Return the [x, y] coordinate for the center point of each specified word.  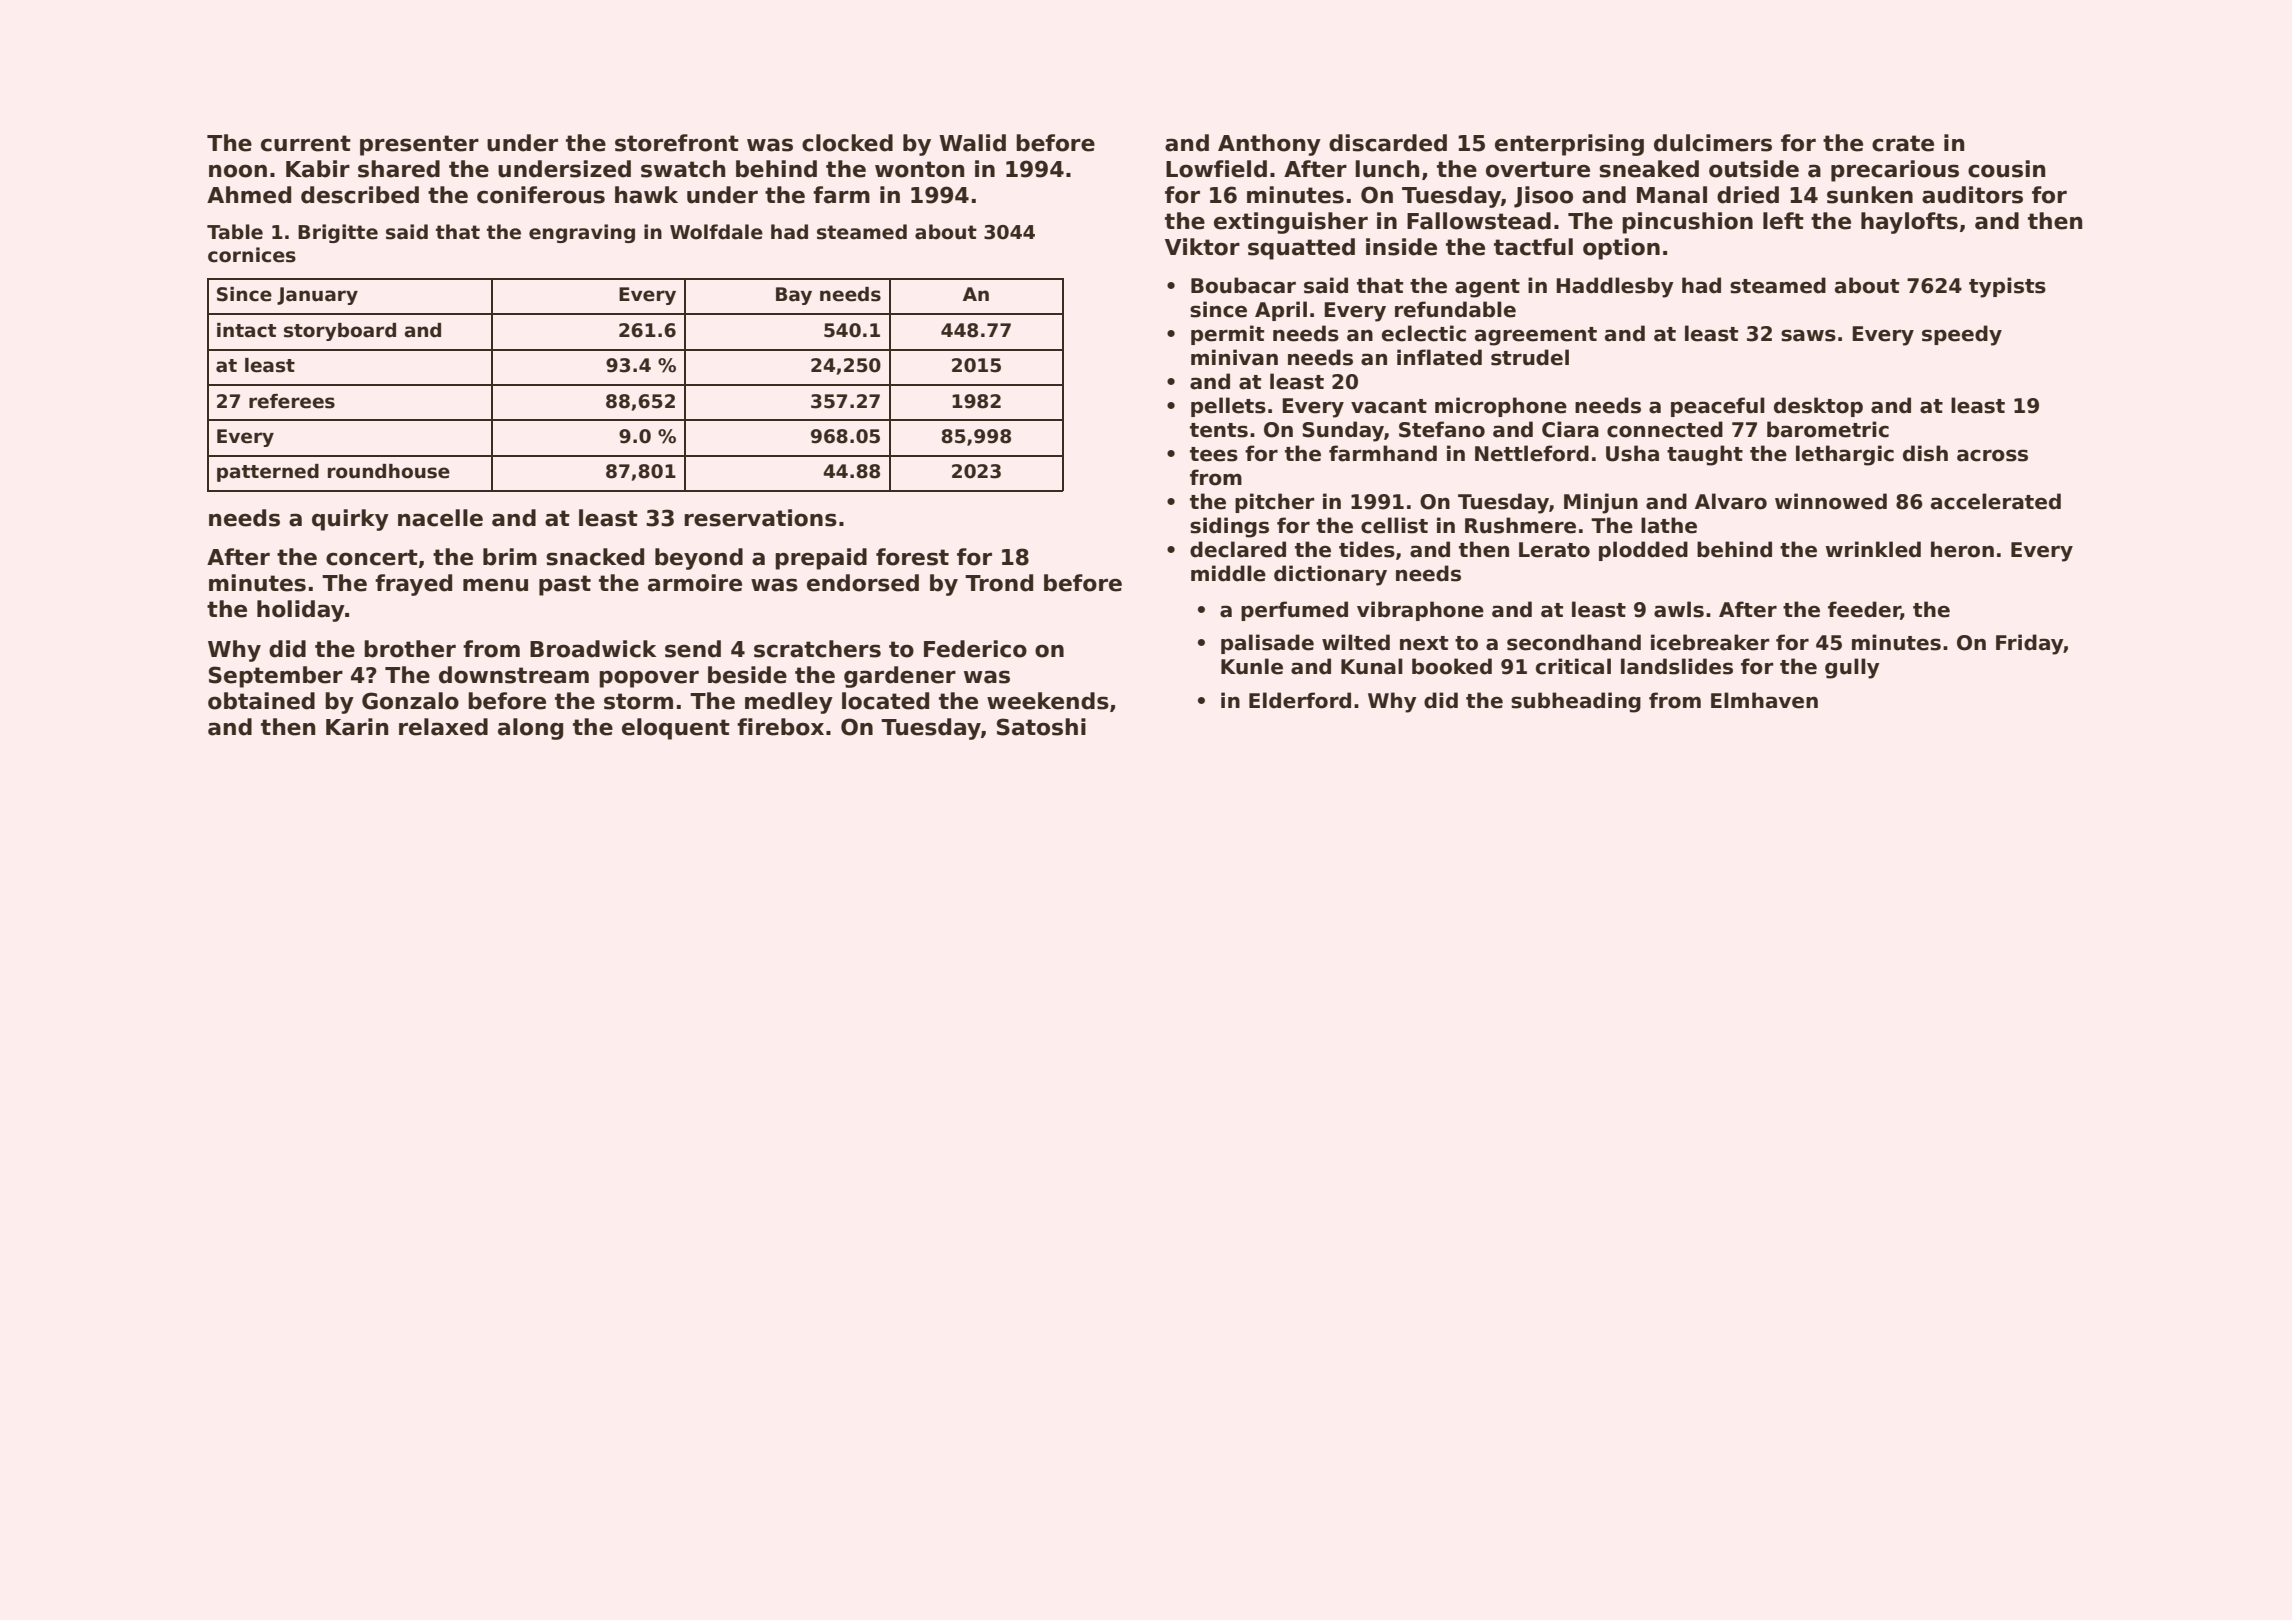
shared [399, 169]
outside [1754, 169]
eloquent [676, 729]
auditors [1972, 195]
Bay [794, 296]
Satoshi [1041, 727]
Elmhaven [1764, 700]
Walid [972, 143]
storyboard [340, 332]
